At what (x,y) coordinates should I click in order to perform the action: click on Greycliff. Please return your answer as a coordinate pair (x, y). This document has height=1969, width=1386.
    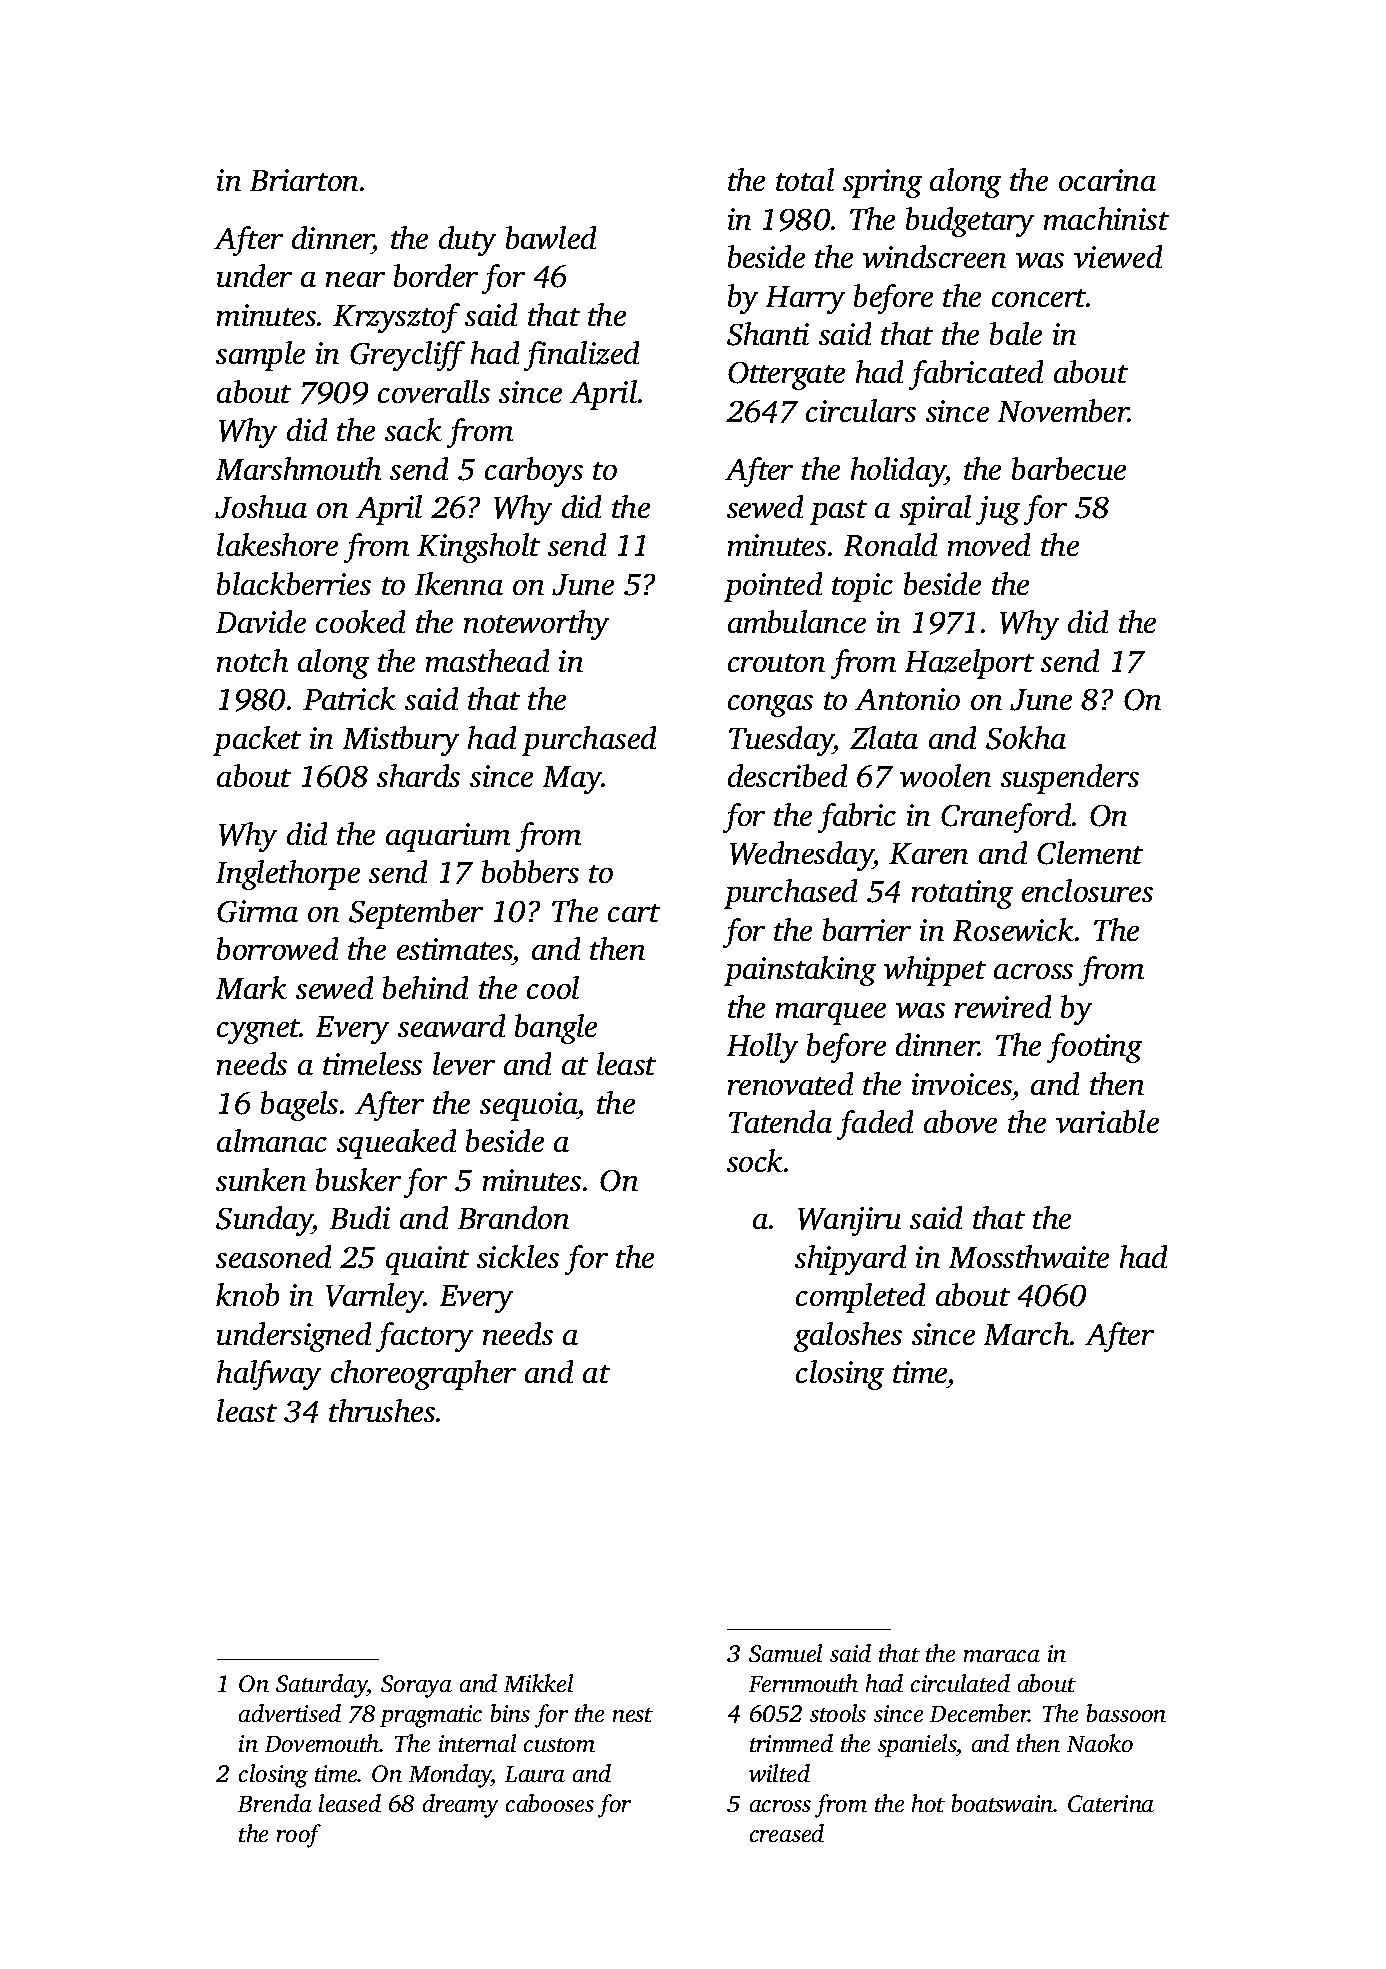
    Looking at the image, I should click on (407, 356).
